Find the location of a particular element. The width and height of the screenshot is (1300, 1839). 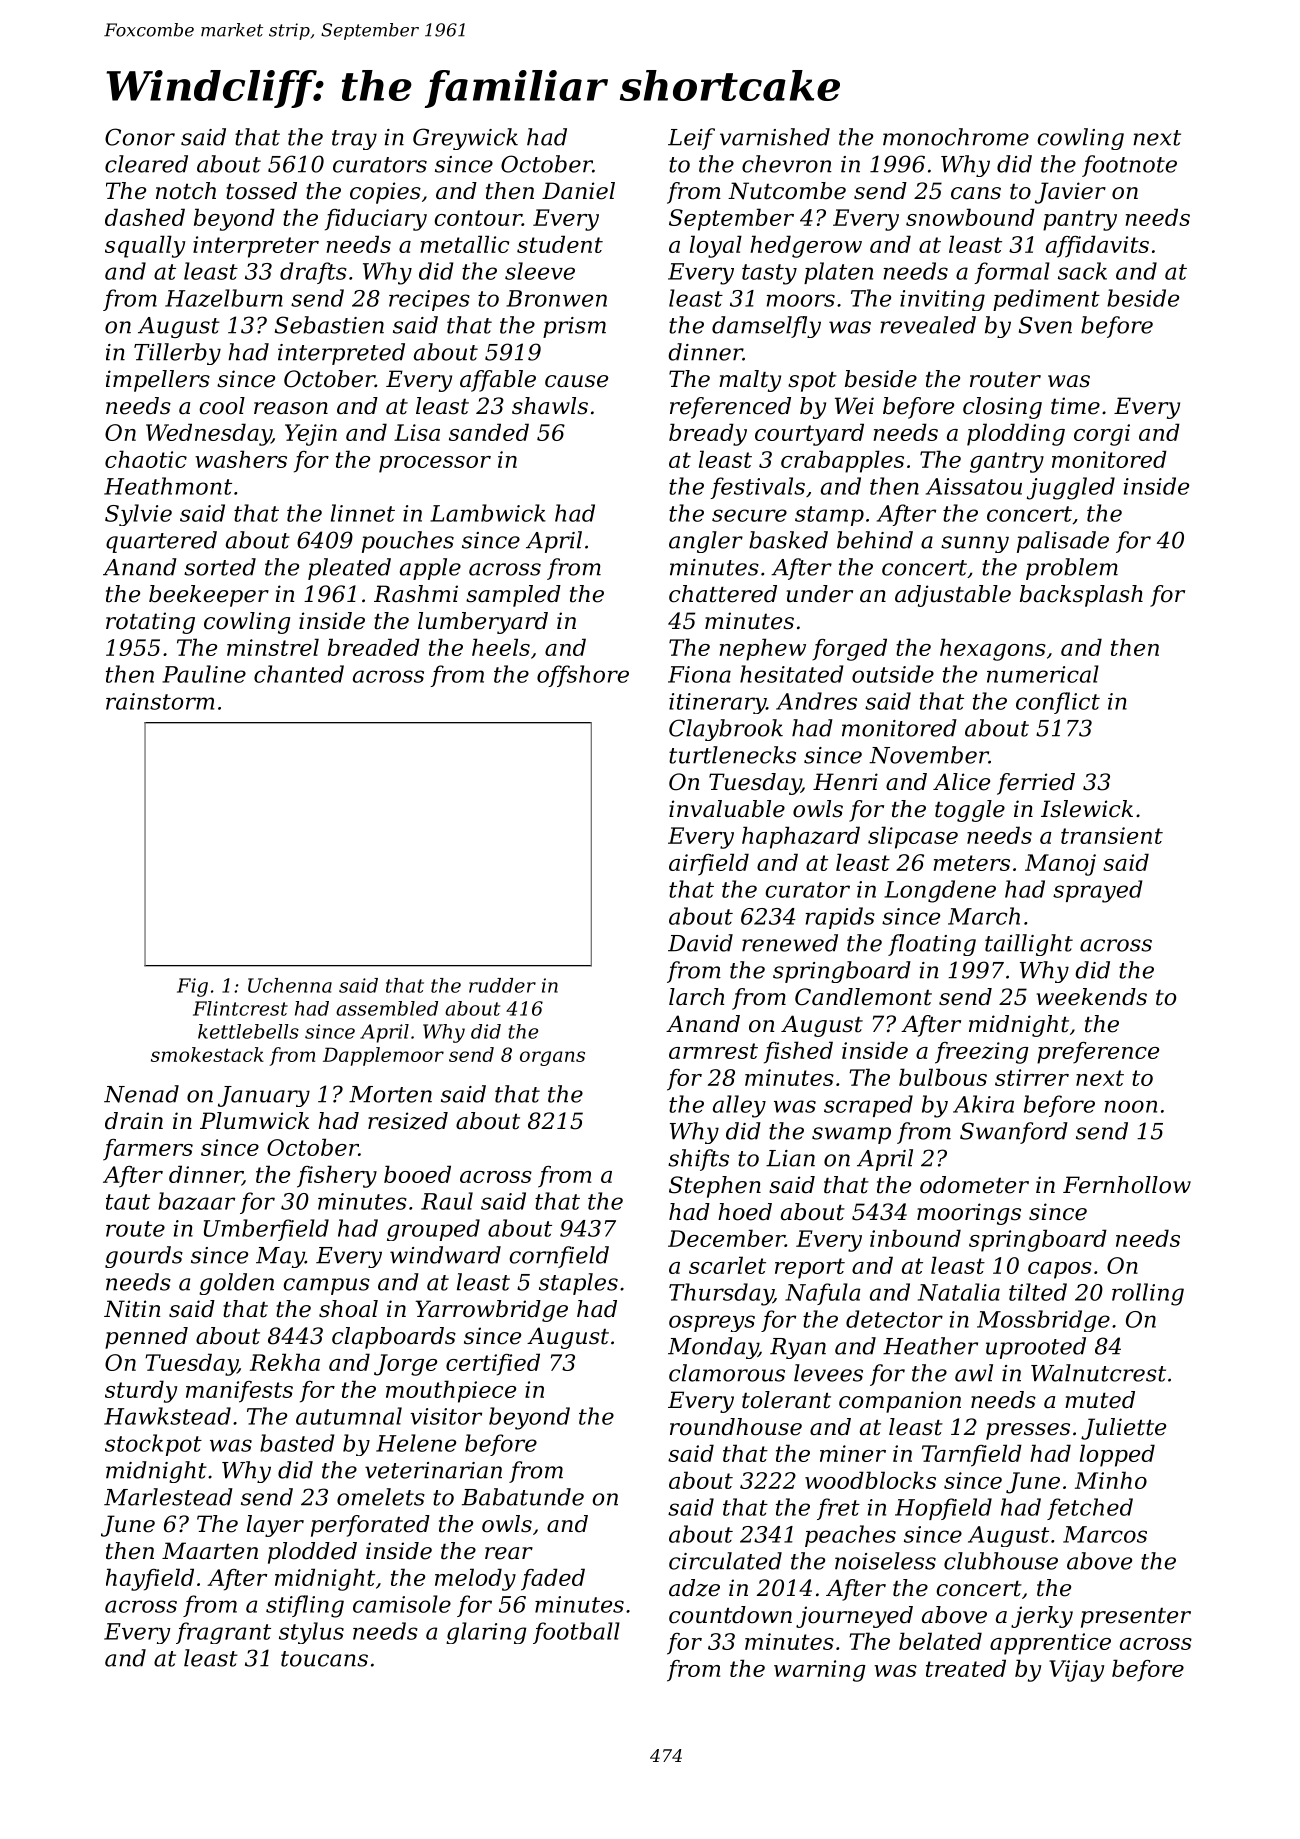

presenter is located at coordinates (1136, 1618).
